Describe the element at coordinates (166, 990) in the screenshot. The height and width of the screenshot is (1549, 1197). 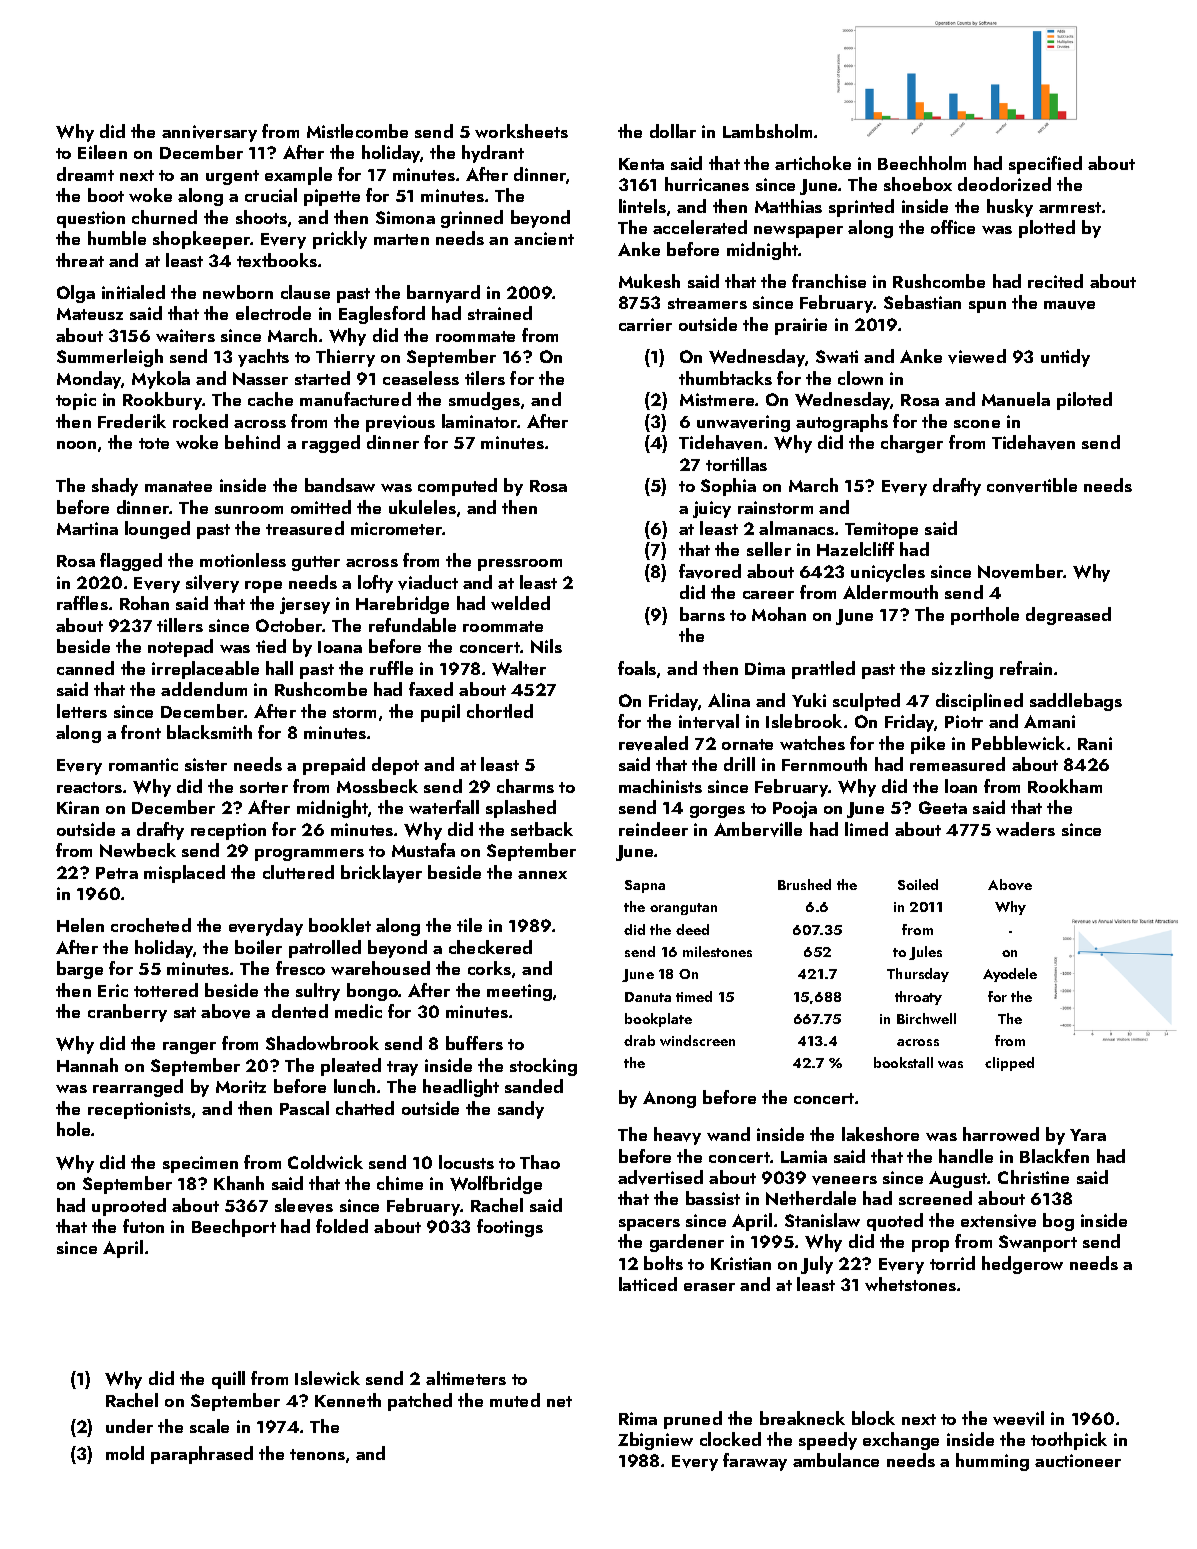
I see `tottered` at that location.
